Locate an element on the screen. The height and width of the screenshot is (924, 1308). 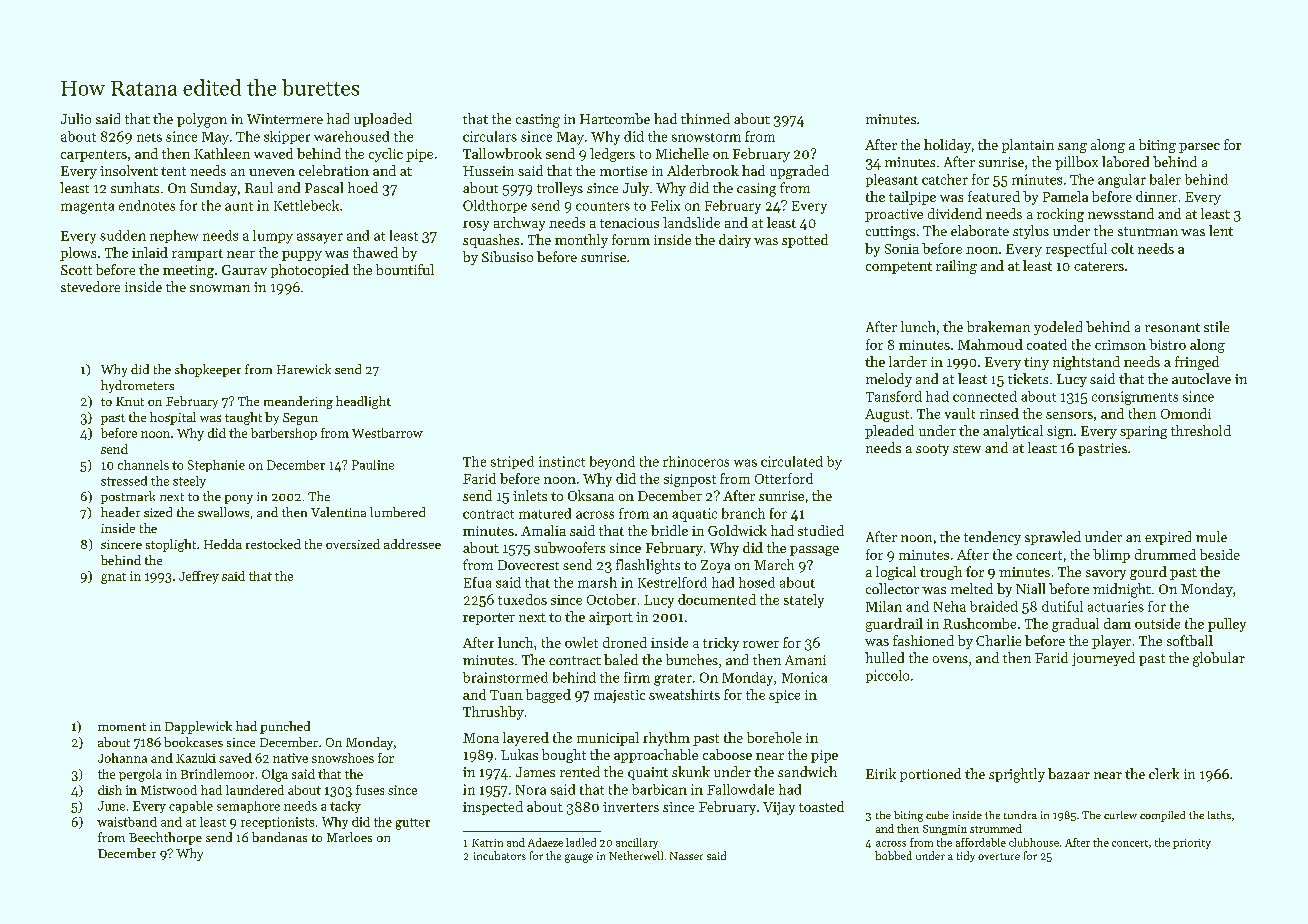
barbershop is located at coordinates (284, 434).
